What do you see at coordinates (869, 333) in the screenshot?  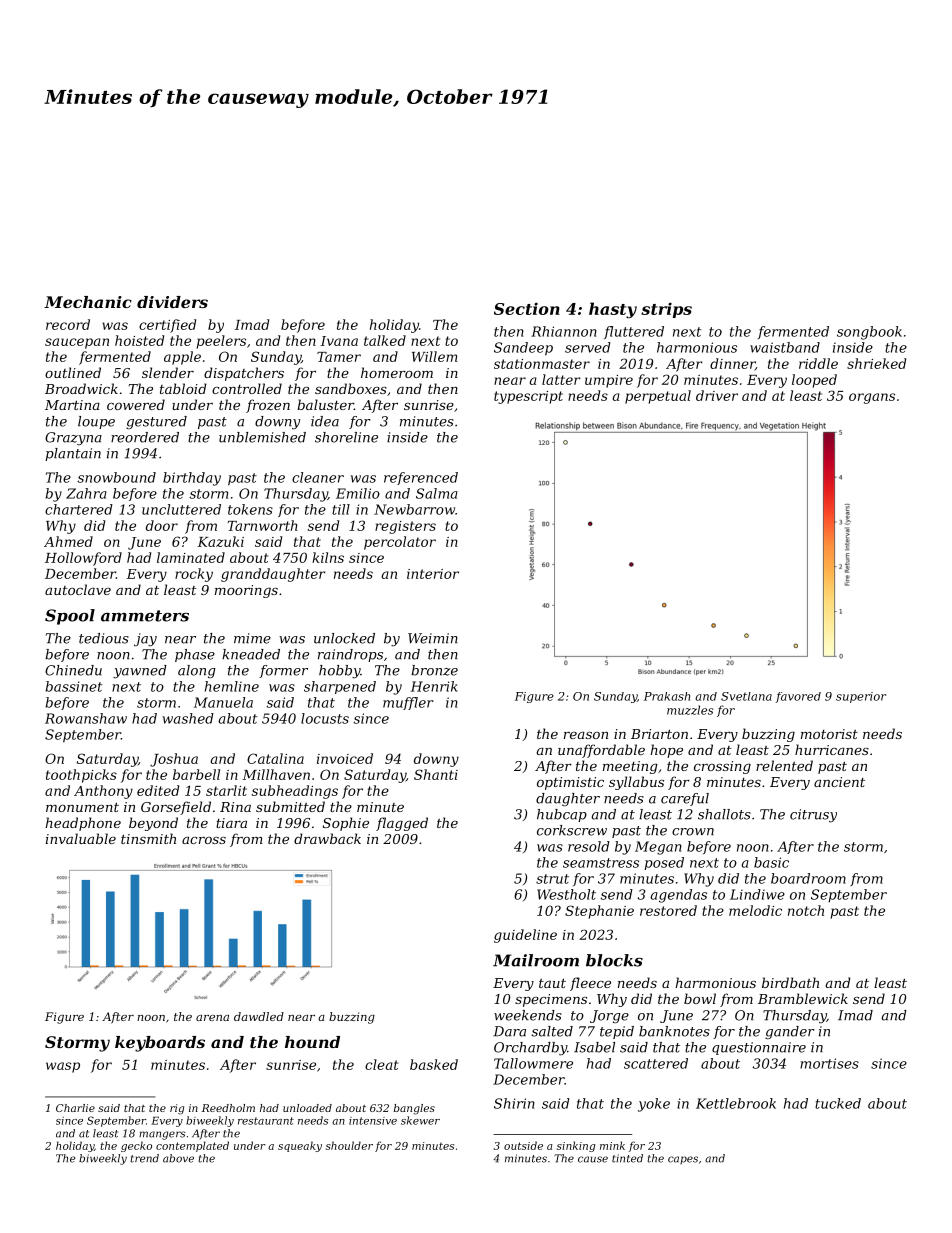 I see `songbook` at bounding box center [869, 333].
